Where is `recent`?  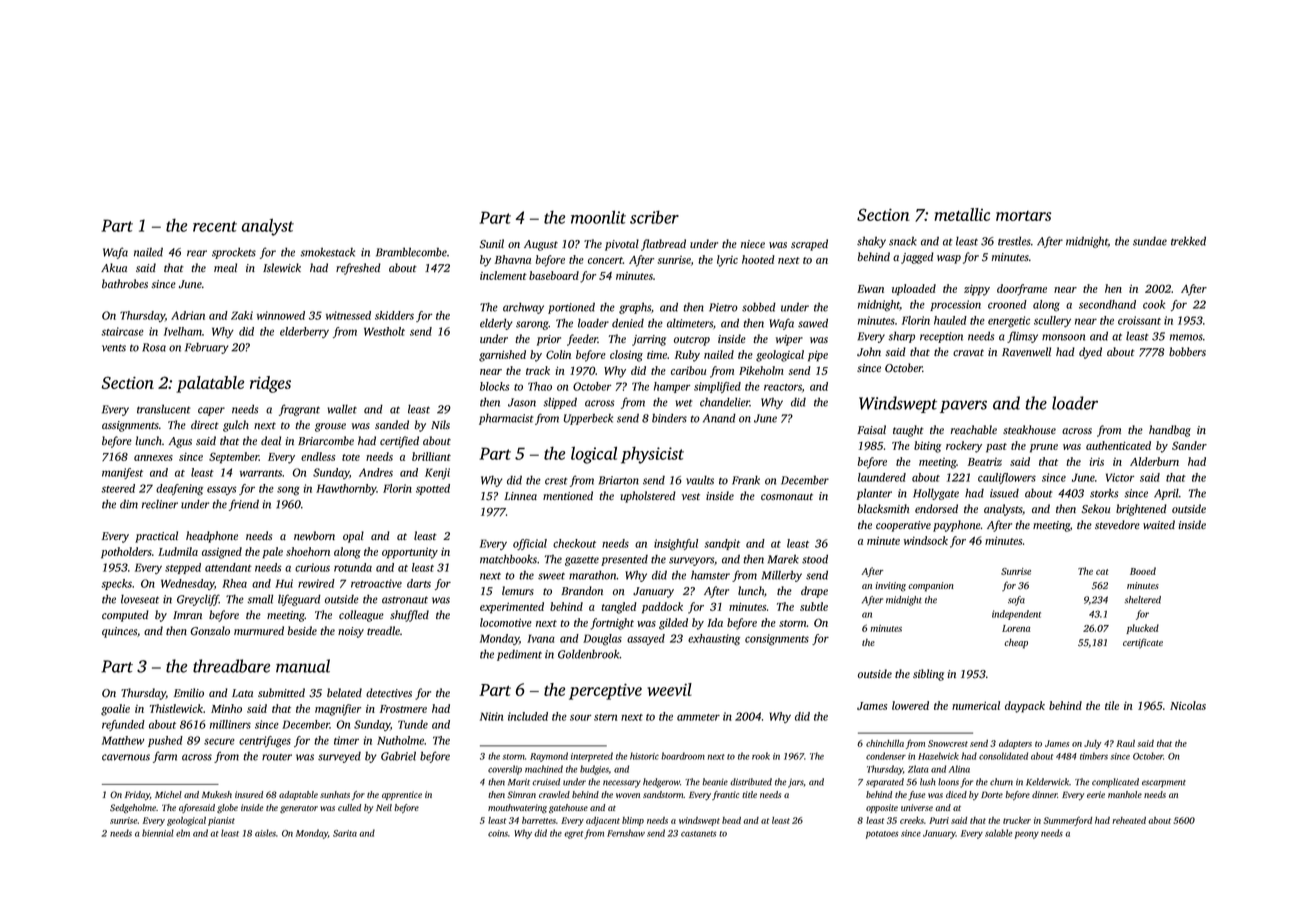
recent is located at coordinates (215, 226).
